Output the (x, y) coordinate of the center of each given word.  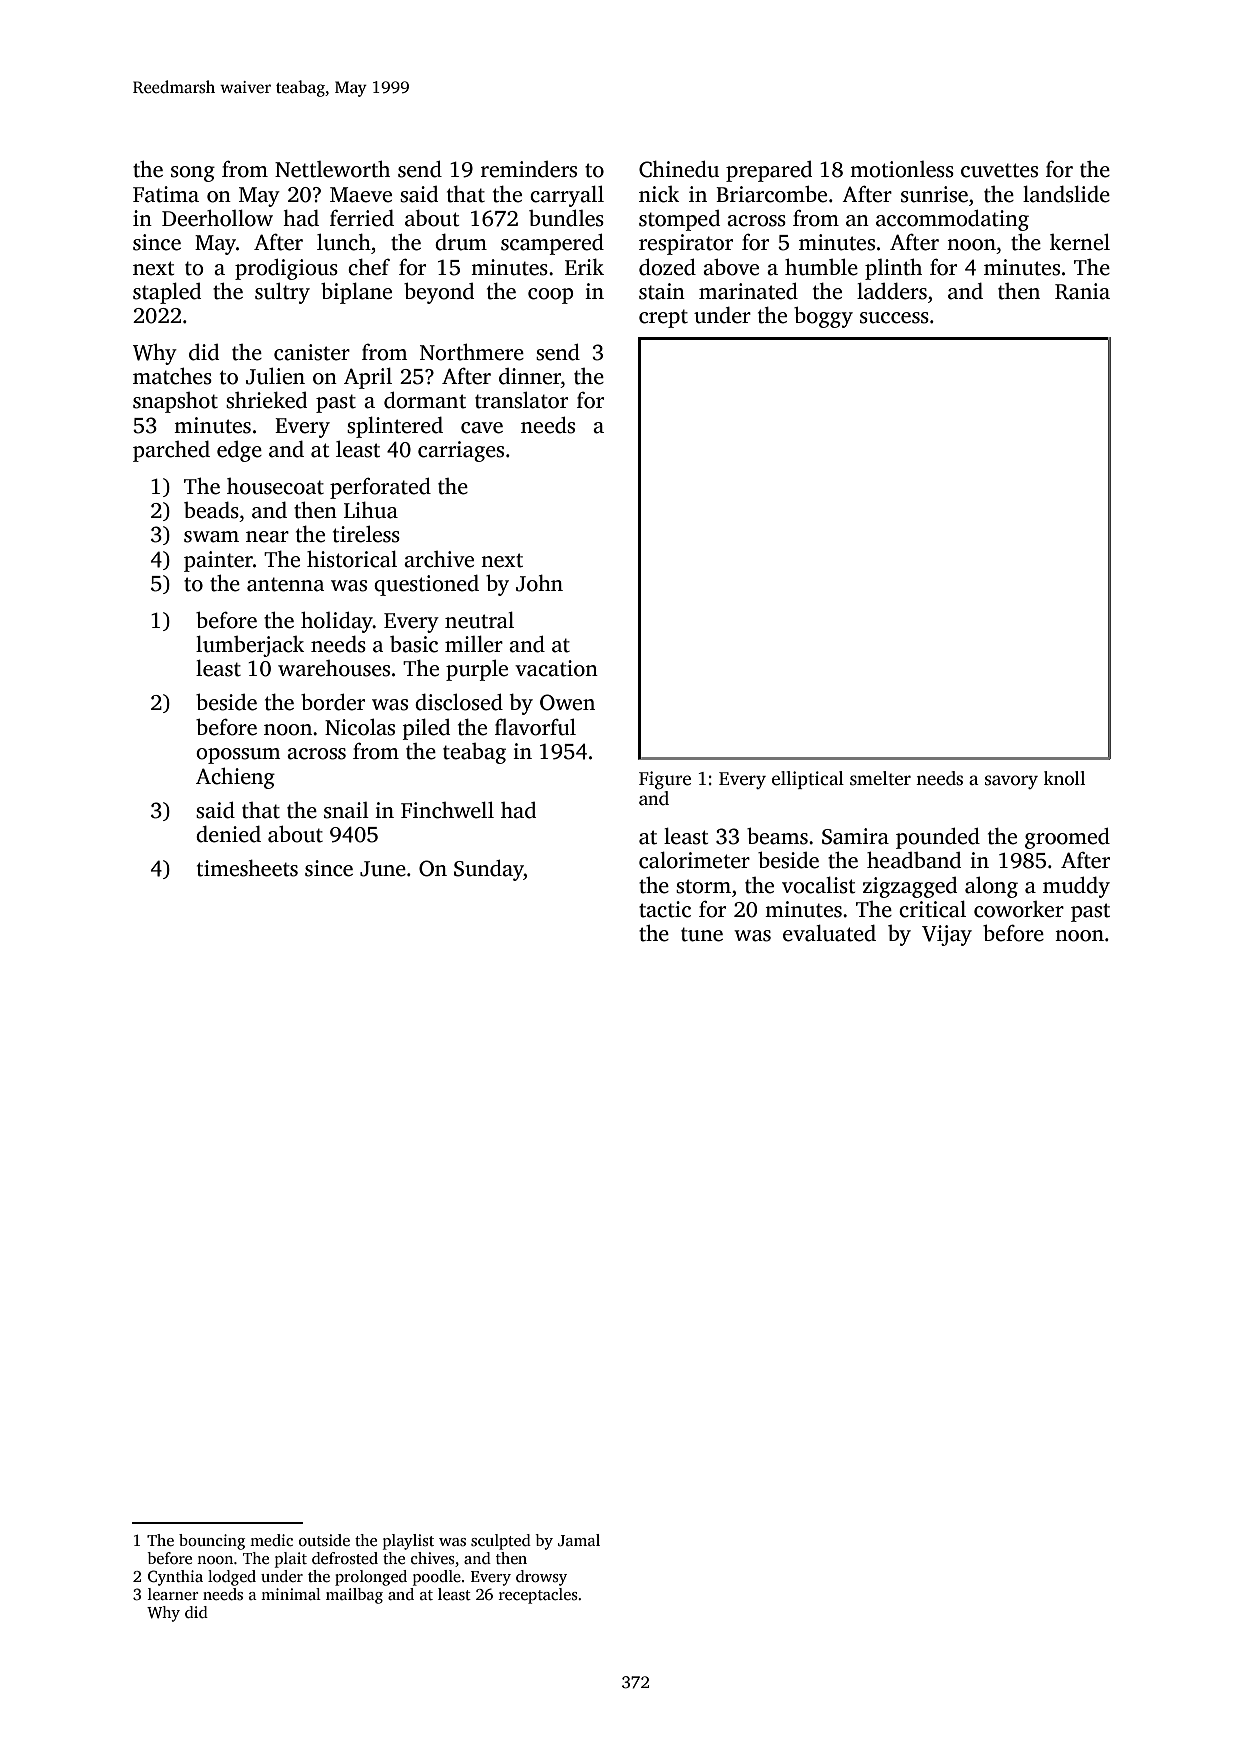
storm (703, 886)
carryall (567, 196)
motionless (902, 169)
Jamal (579, 1540)
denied (228, 834)
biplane (356, 293)
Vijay (947, 935)
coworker (1019, 909)
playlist (408, 1542)
